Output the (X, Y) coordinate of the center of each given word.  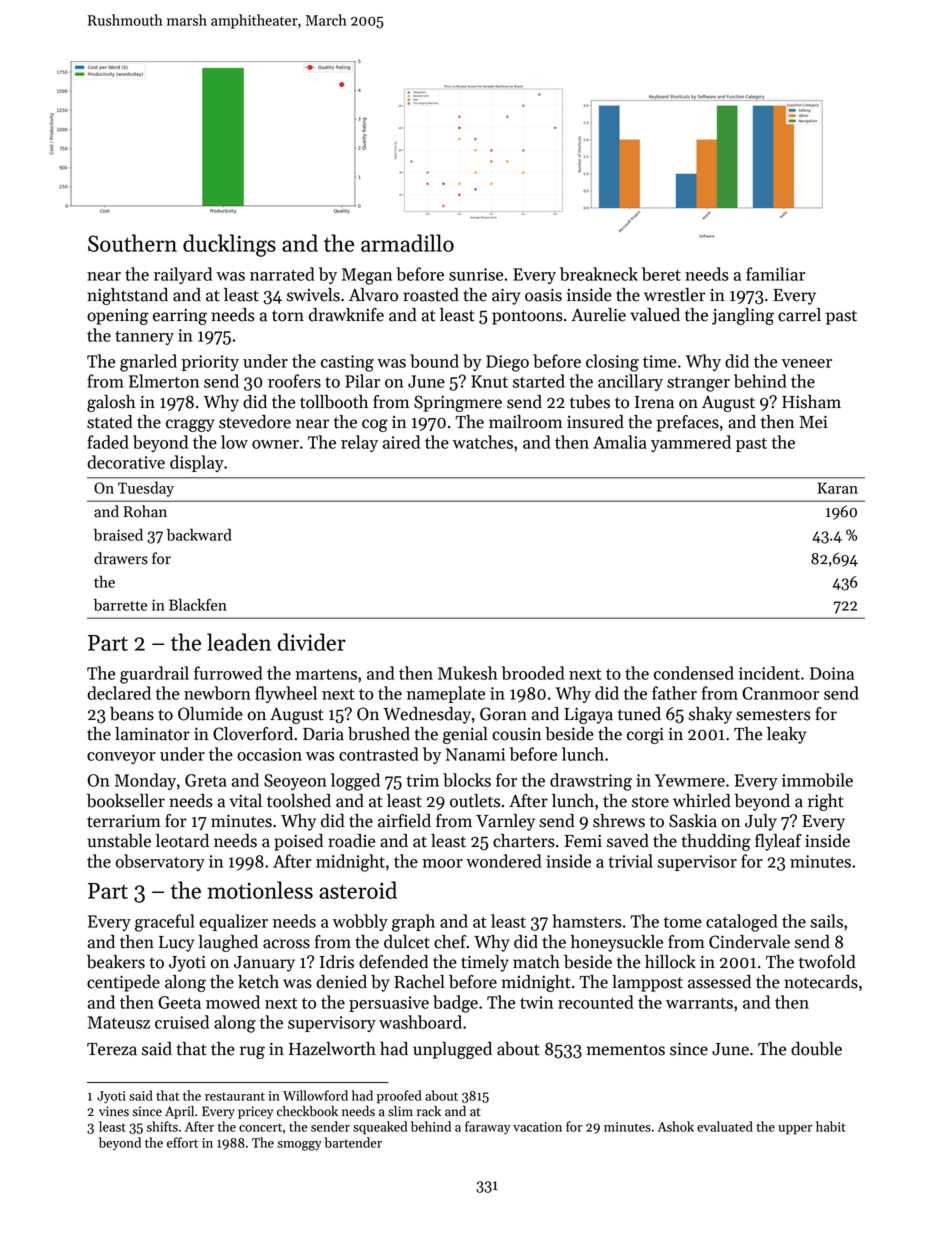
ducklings (229, 245)
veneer (806, 363)
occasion (269, 754)
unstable (119, 841)
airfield (404, 821)
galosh (111, 403)
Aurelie (598, 315)
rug (252, 1052)
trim (422, 780)
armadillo (407, 243)
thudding (716, 842)
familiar (776, 274)
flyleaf (778, 842)
